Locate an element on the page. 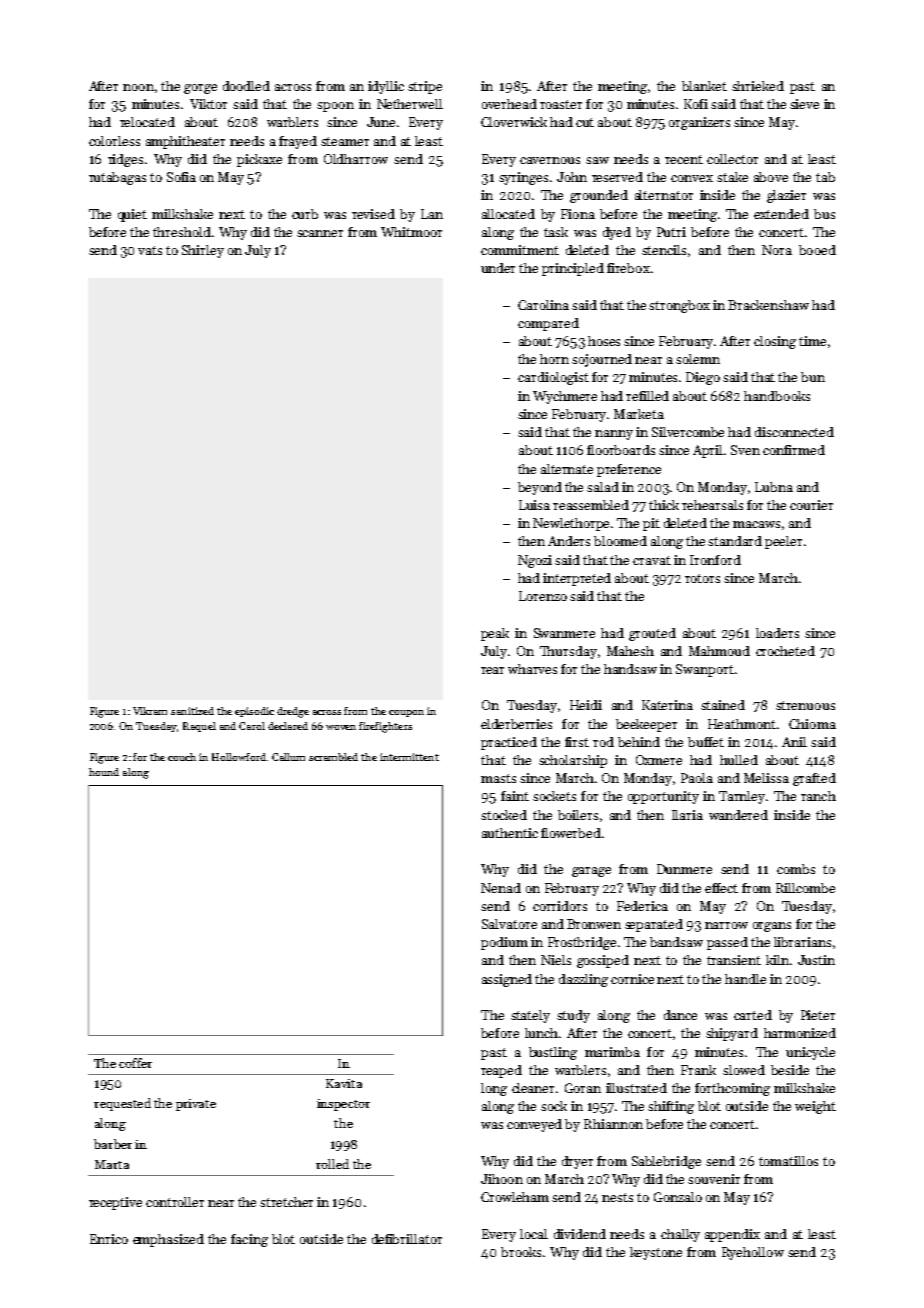  Marta is located at coordinates (112, 1164).
